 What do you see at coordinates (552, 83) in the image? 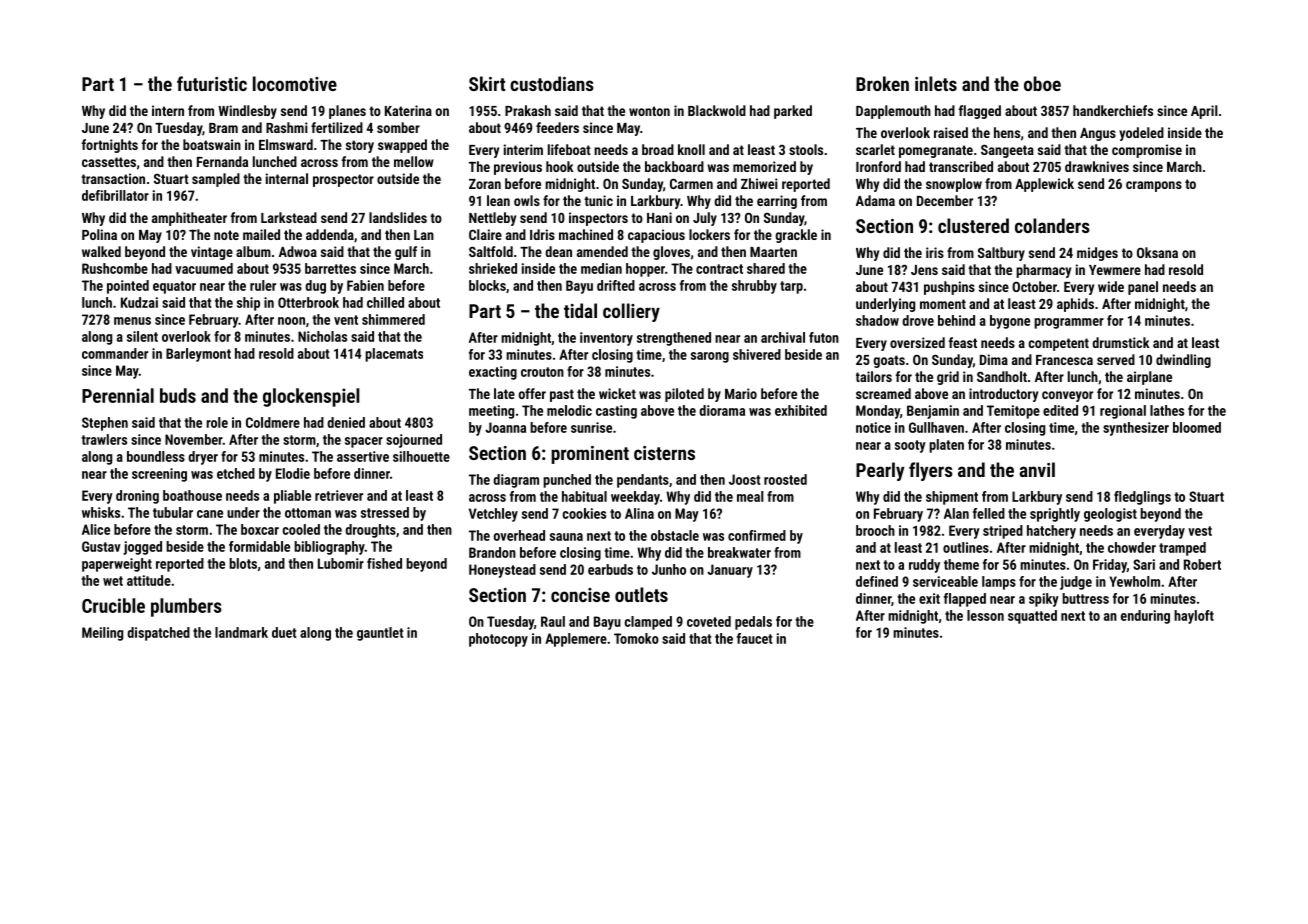
I see `custodians` at bounding box center [552, 83].
